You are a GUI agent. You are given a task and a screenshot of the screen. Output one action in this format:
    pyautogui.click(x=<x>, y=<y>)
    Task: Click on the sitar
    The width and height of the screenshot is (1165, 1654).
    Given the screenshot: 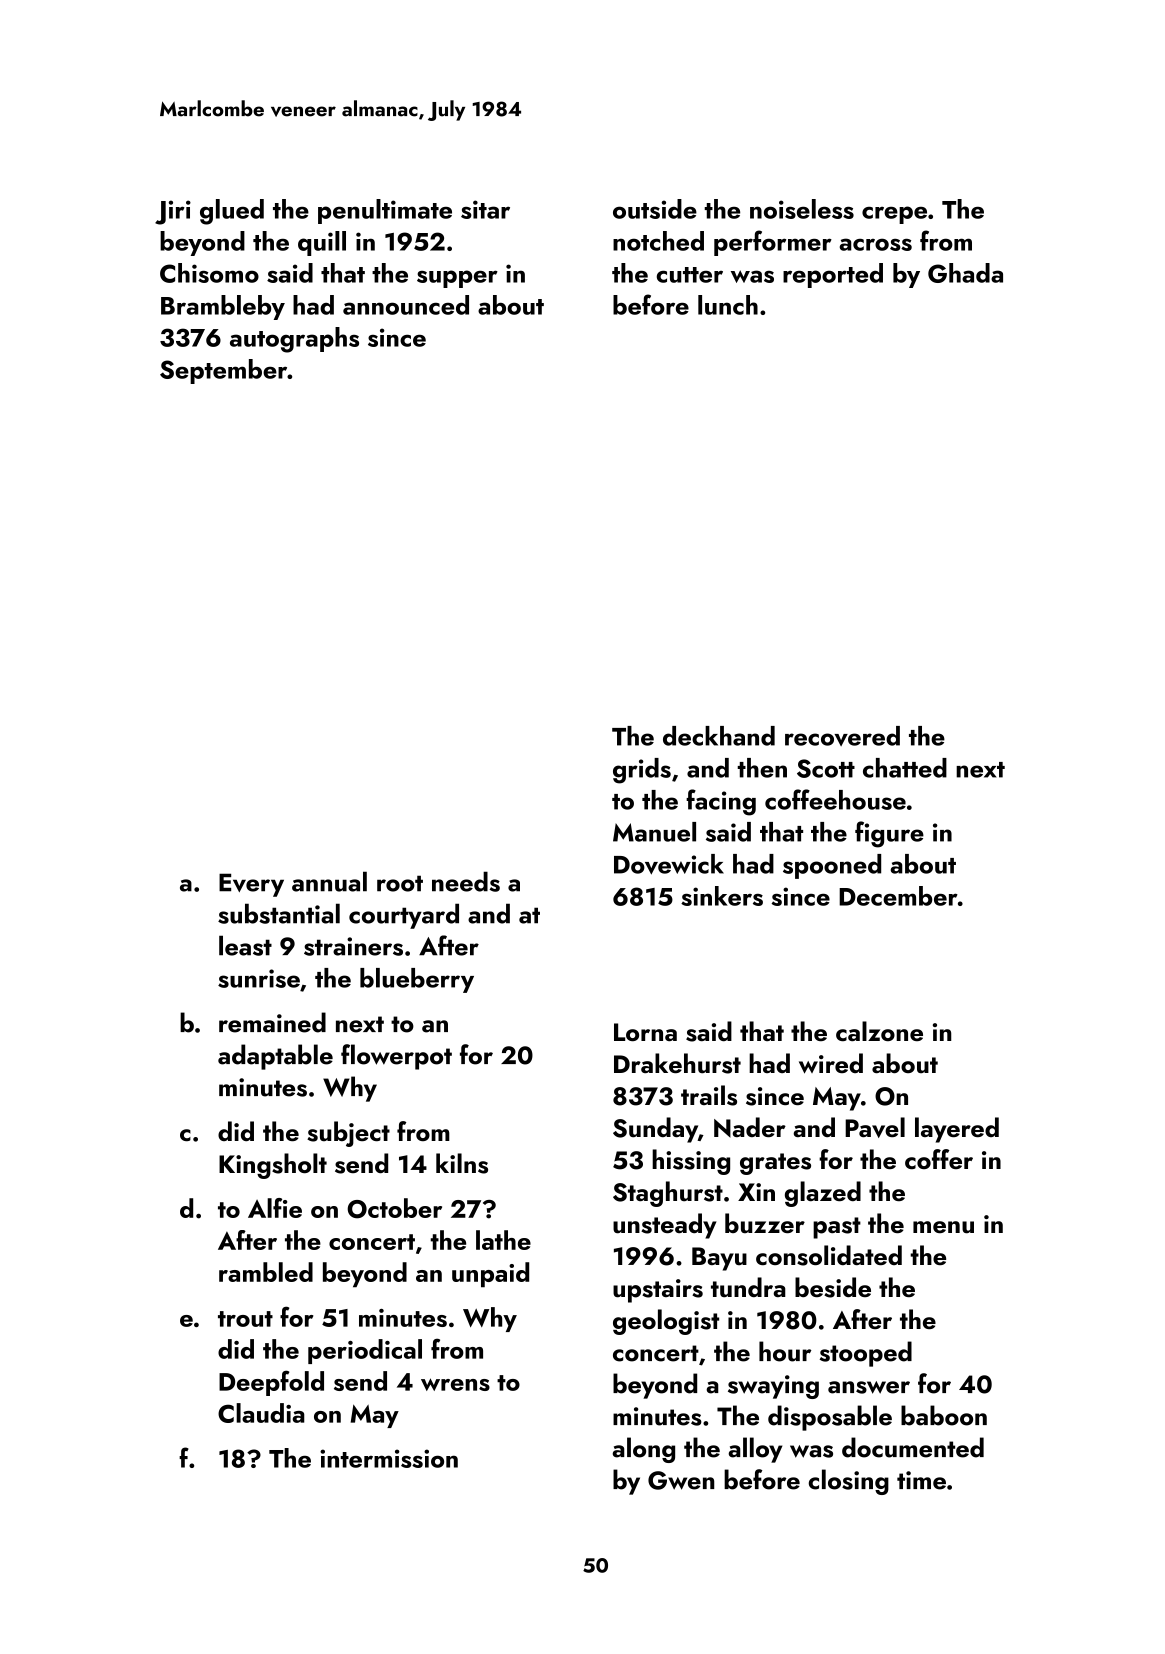 What is the action you would take?
    pyautogui.click(x=485, y=209)
